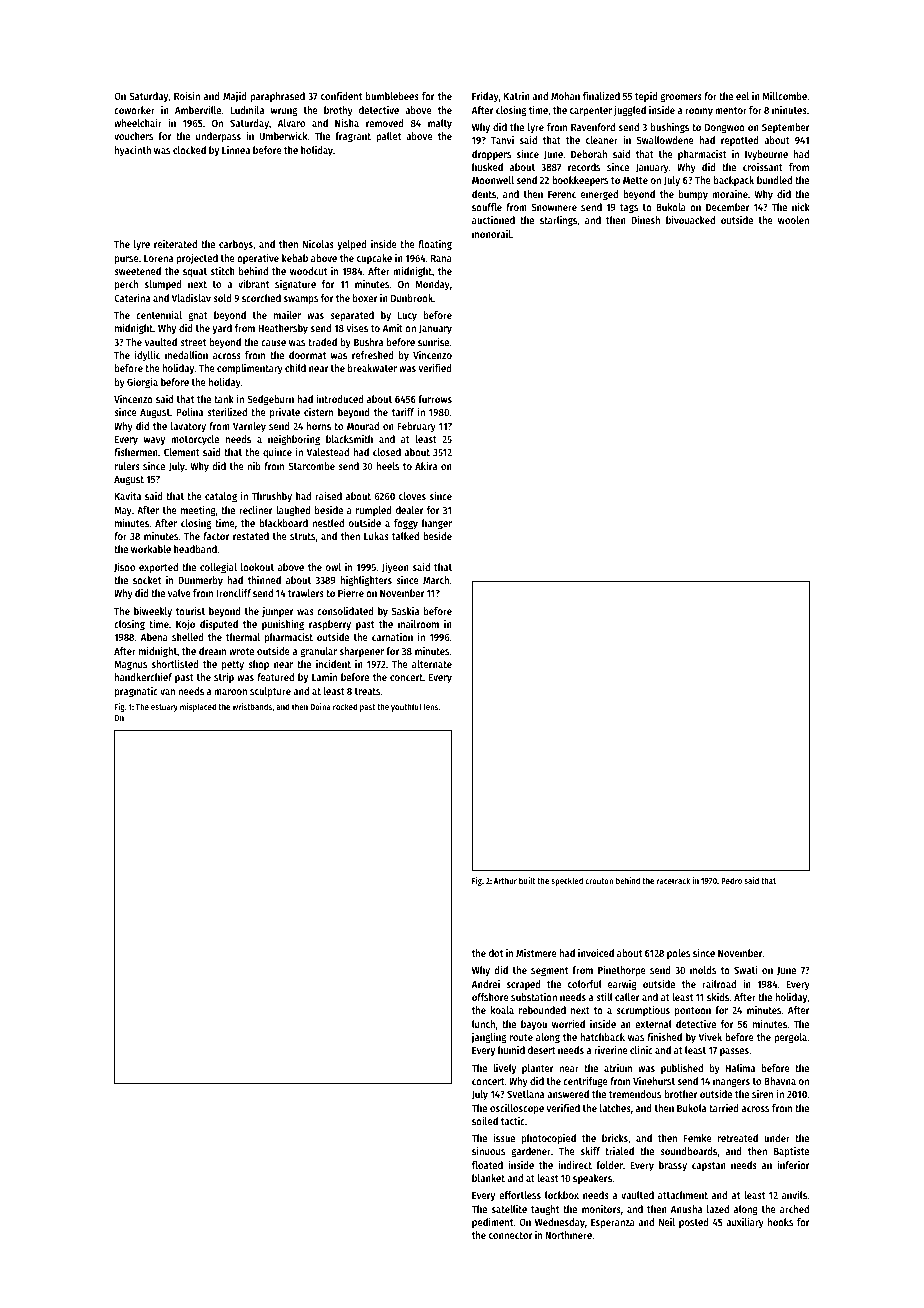 This image has height=1308, width=924. What do you see at coordinates (198, 511) in the image?
I see `meeting` at bounding box center [198, 511].
